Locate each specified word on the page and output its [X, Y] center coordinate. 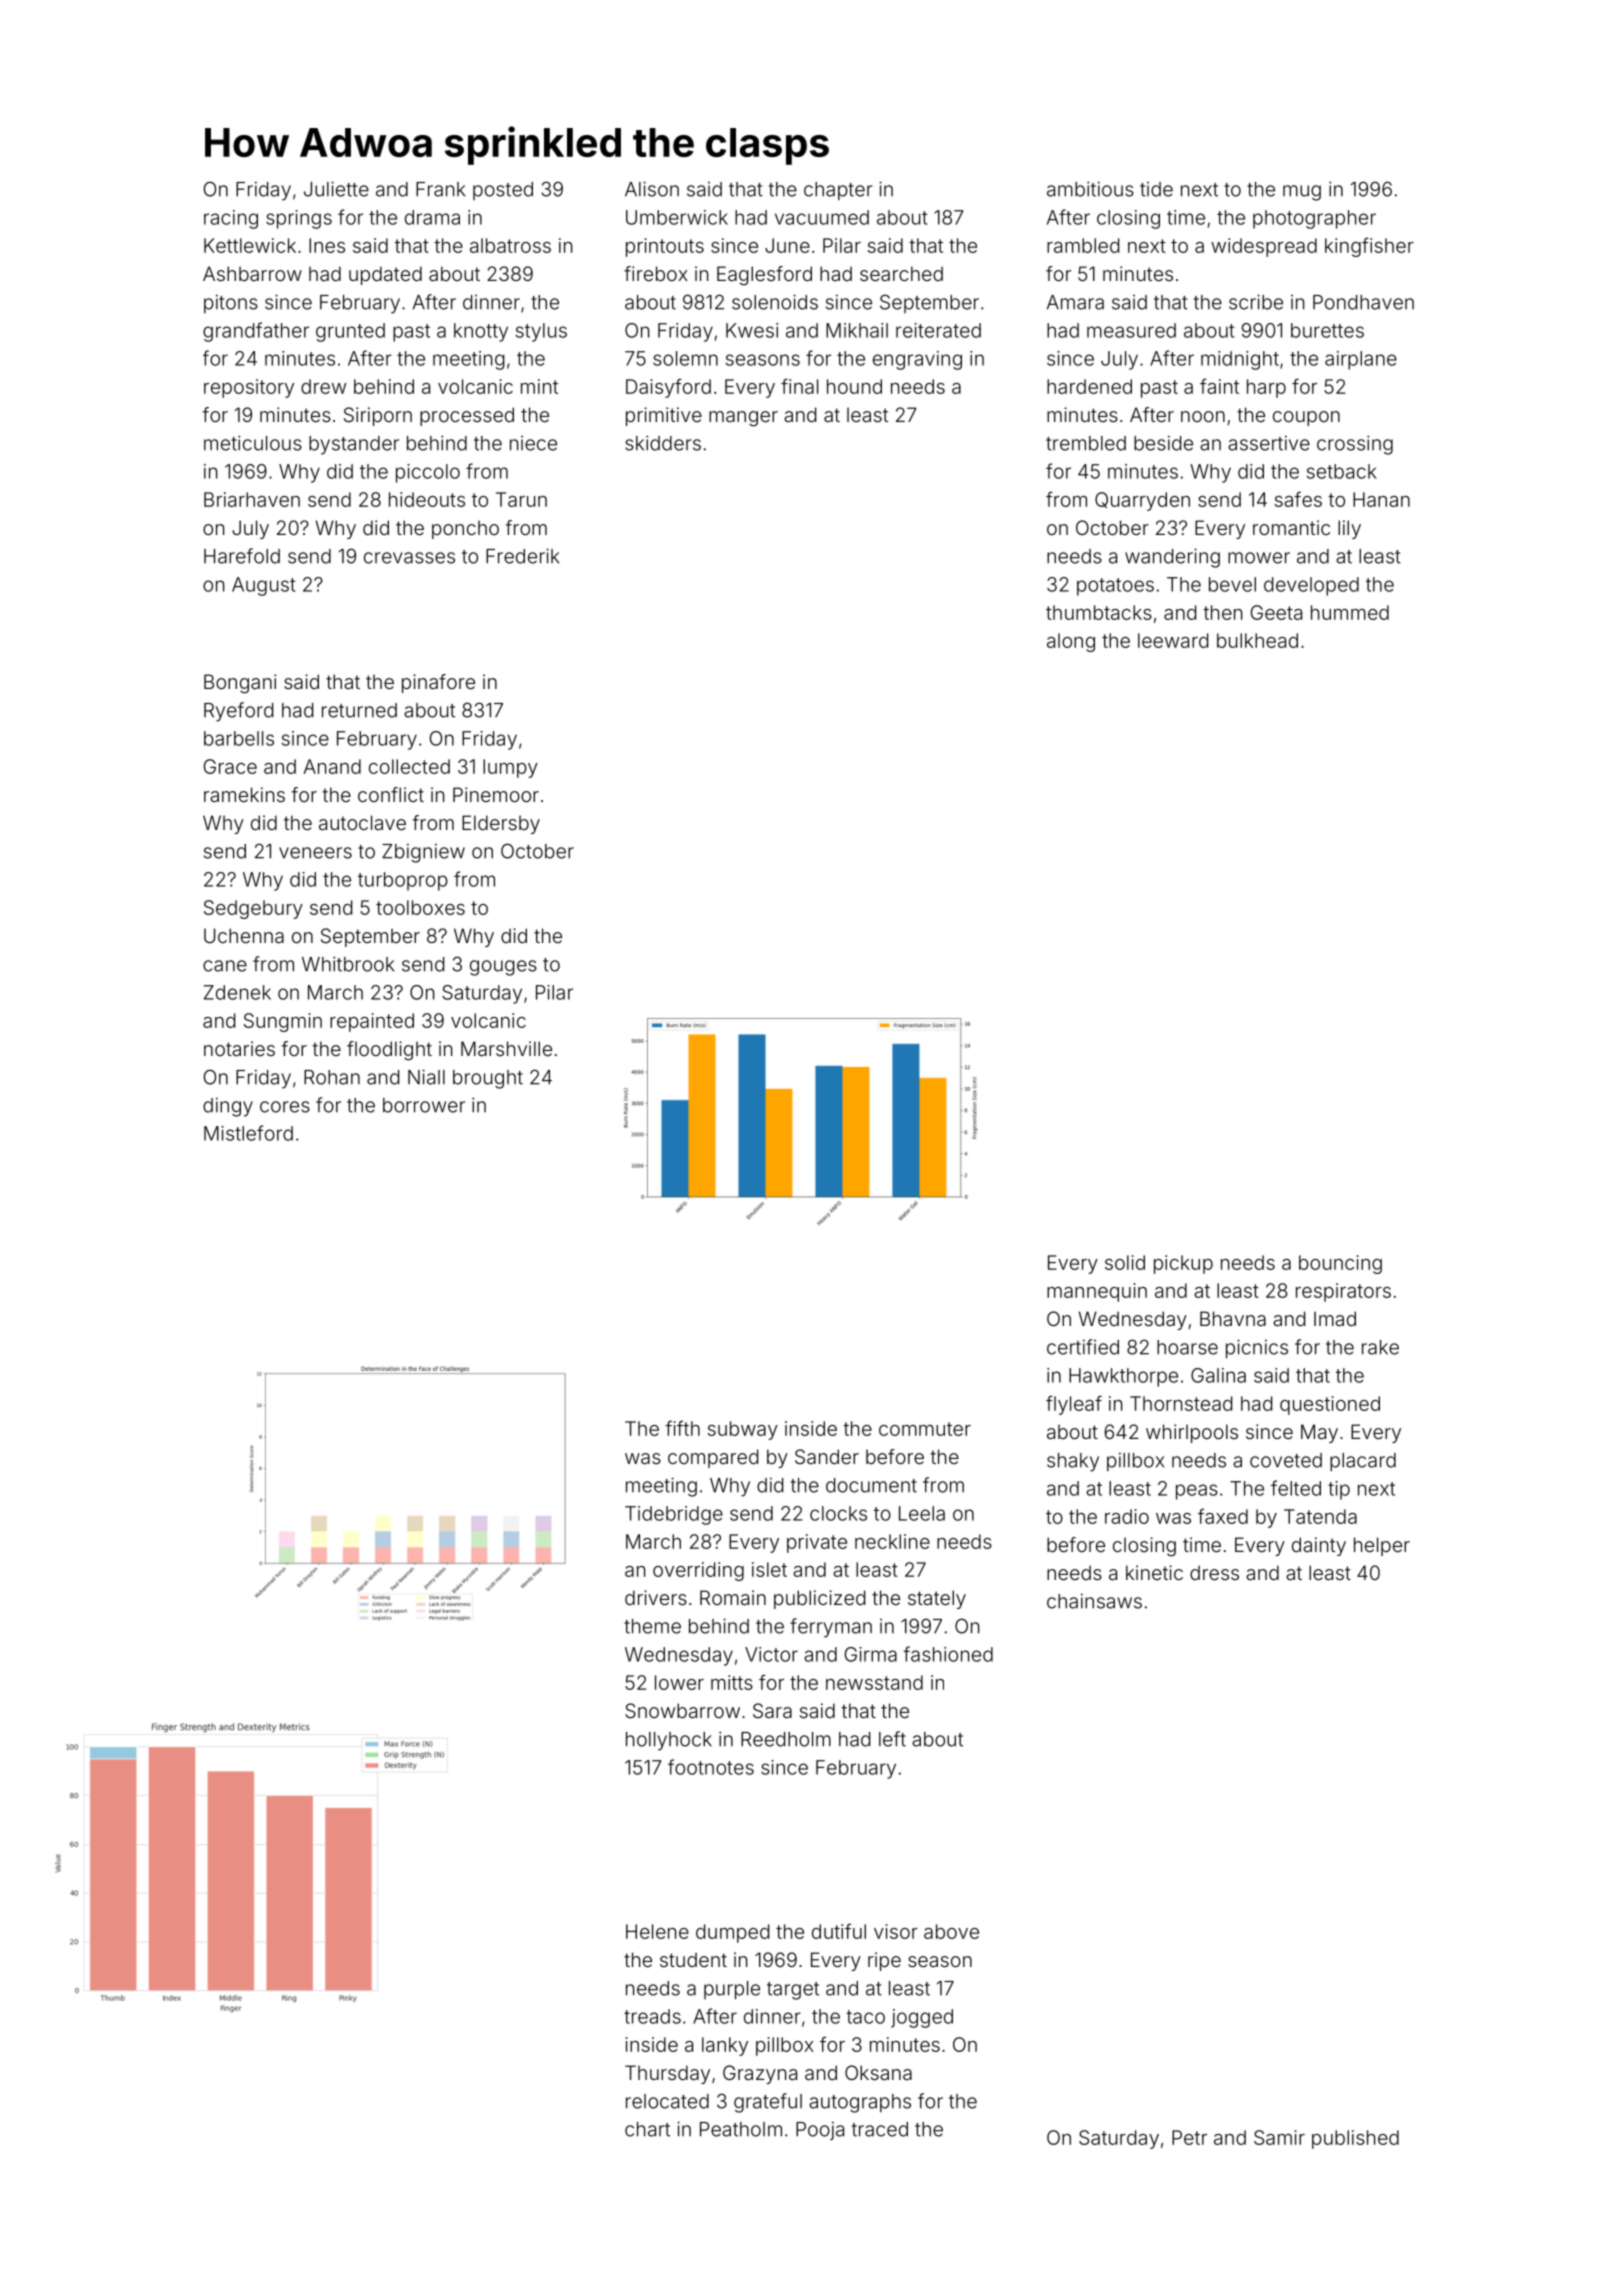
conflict [391, 794]
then [1222, 612]
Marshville [506, 1048]
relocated [667, 2101]
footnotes [711, 1767]
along [1071, 642]
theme [652, 1626]
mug [1302, 193]
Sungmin [283, 1022]
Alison [652, 189]
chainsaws [1094, 1601]
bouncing [1340, 1264]
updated [385, 275]
